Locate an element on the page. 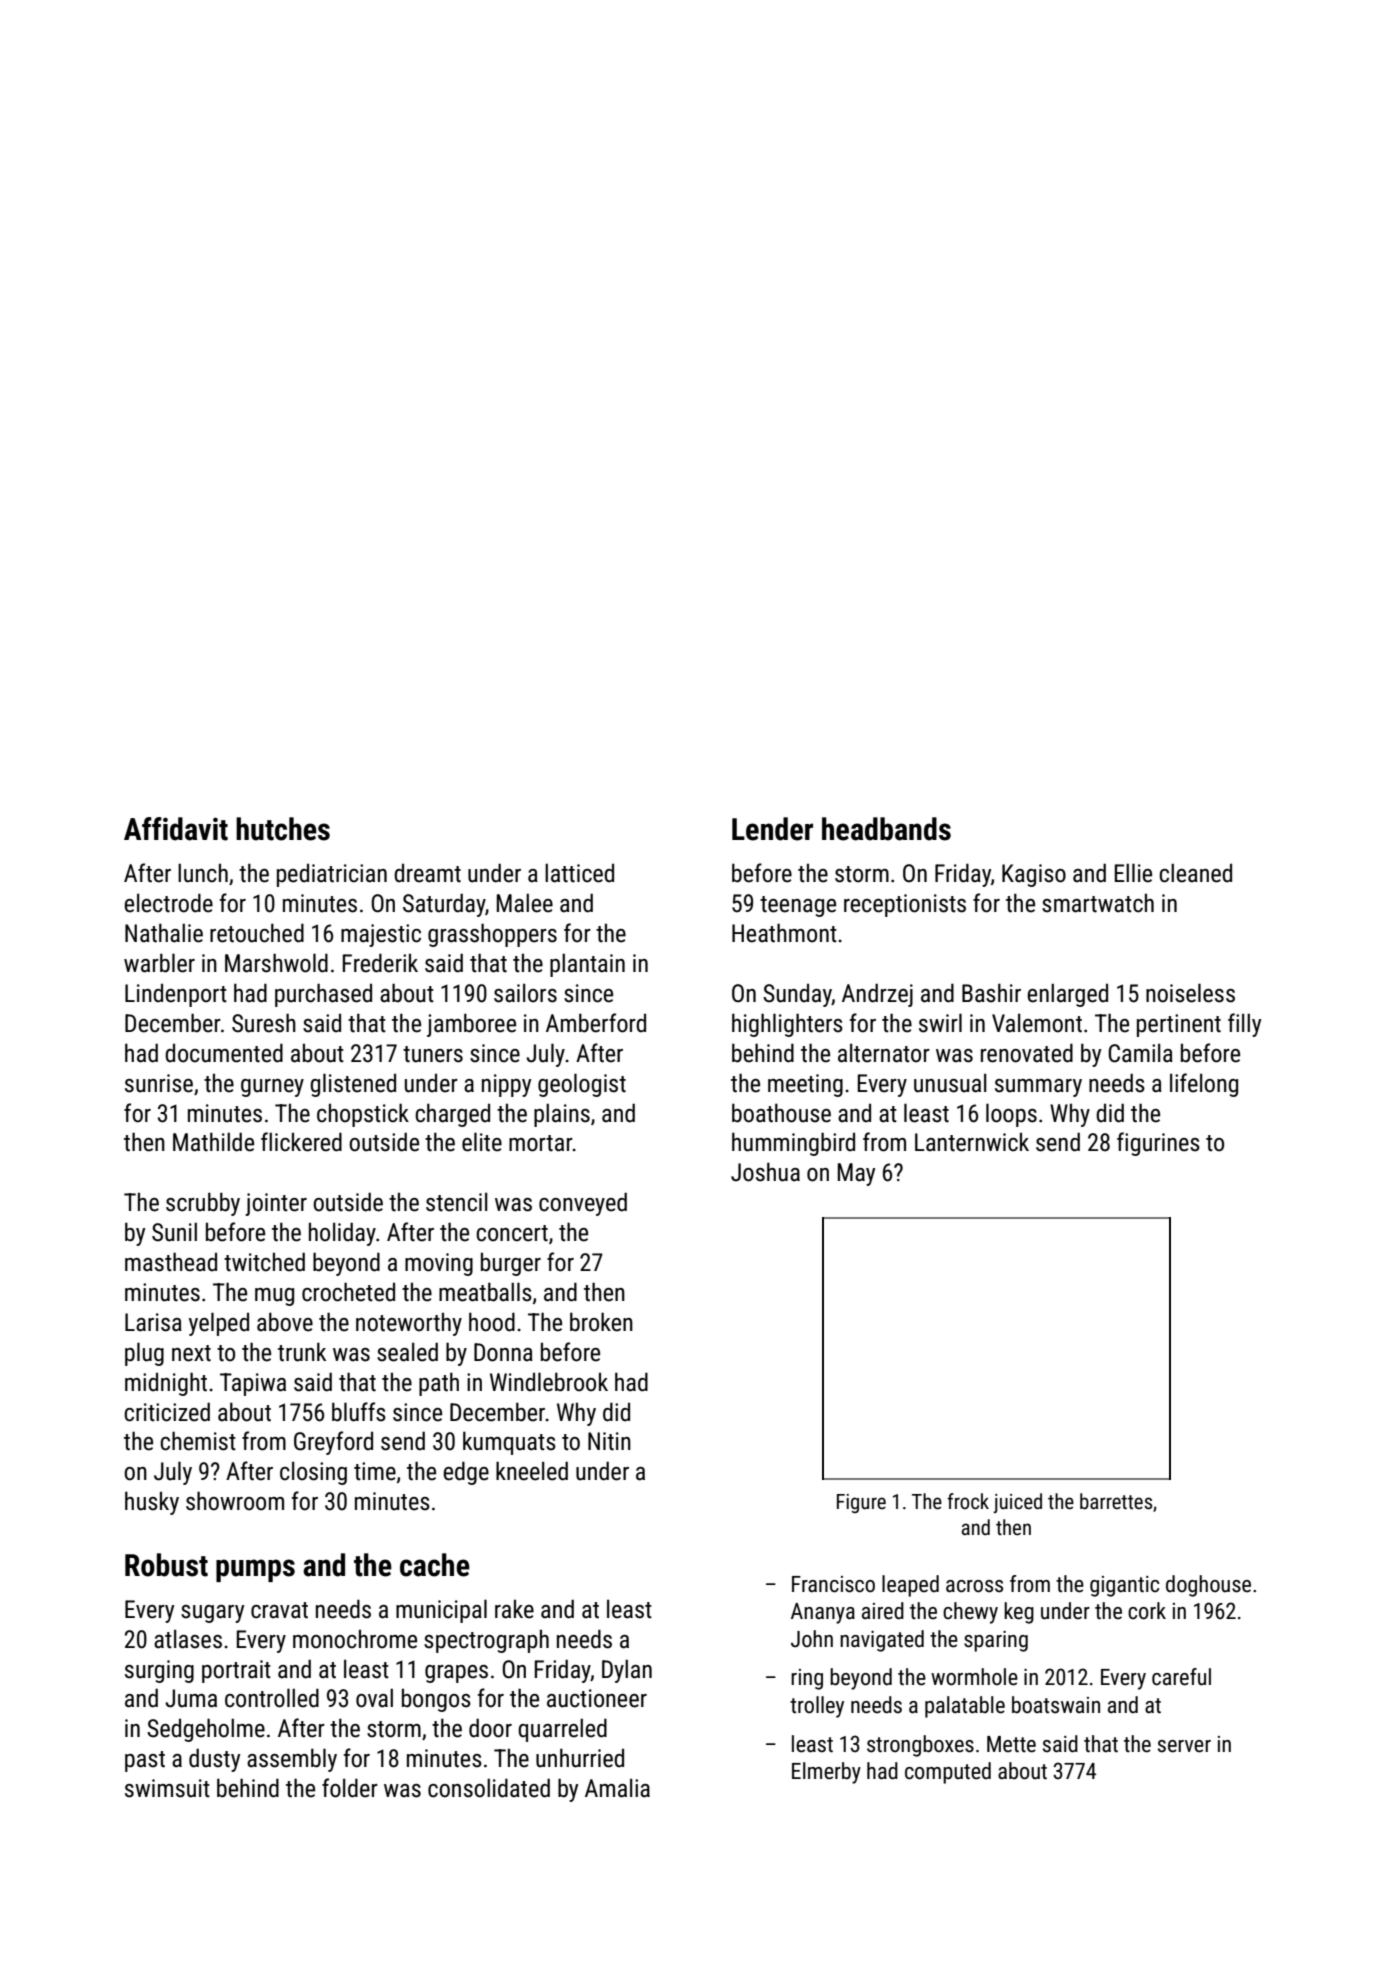 Image resolution: width=1386 pixels, height=1969 pixels. masthead is located at coordinates (171, 1262).
